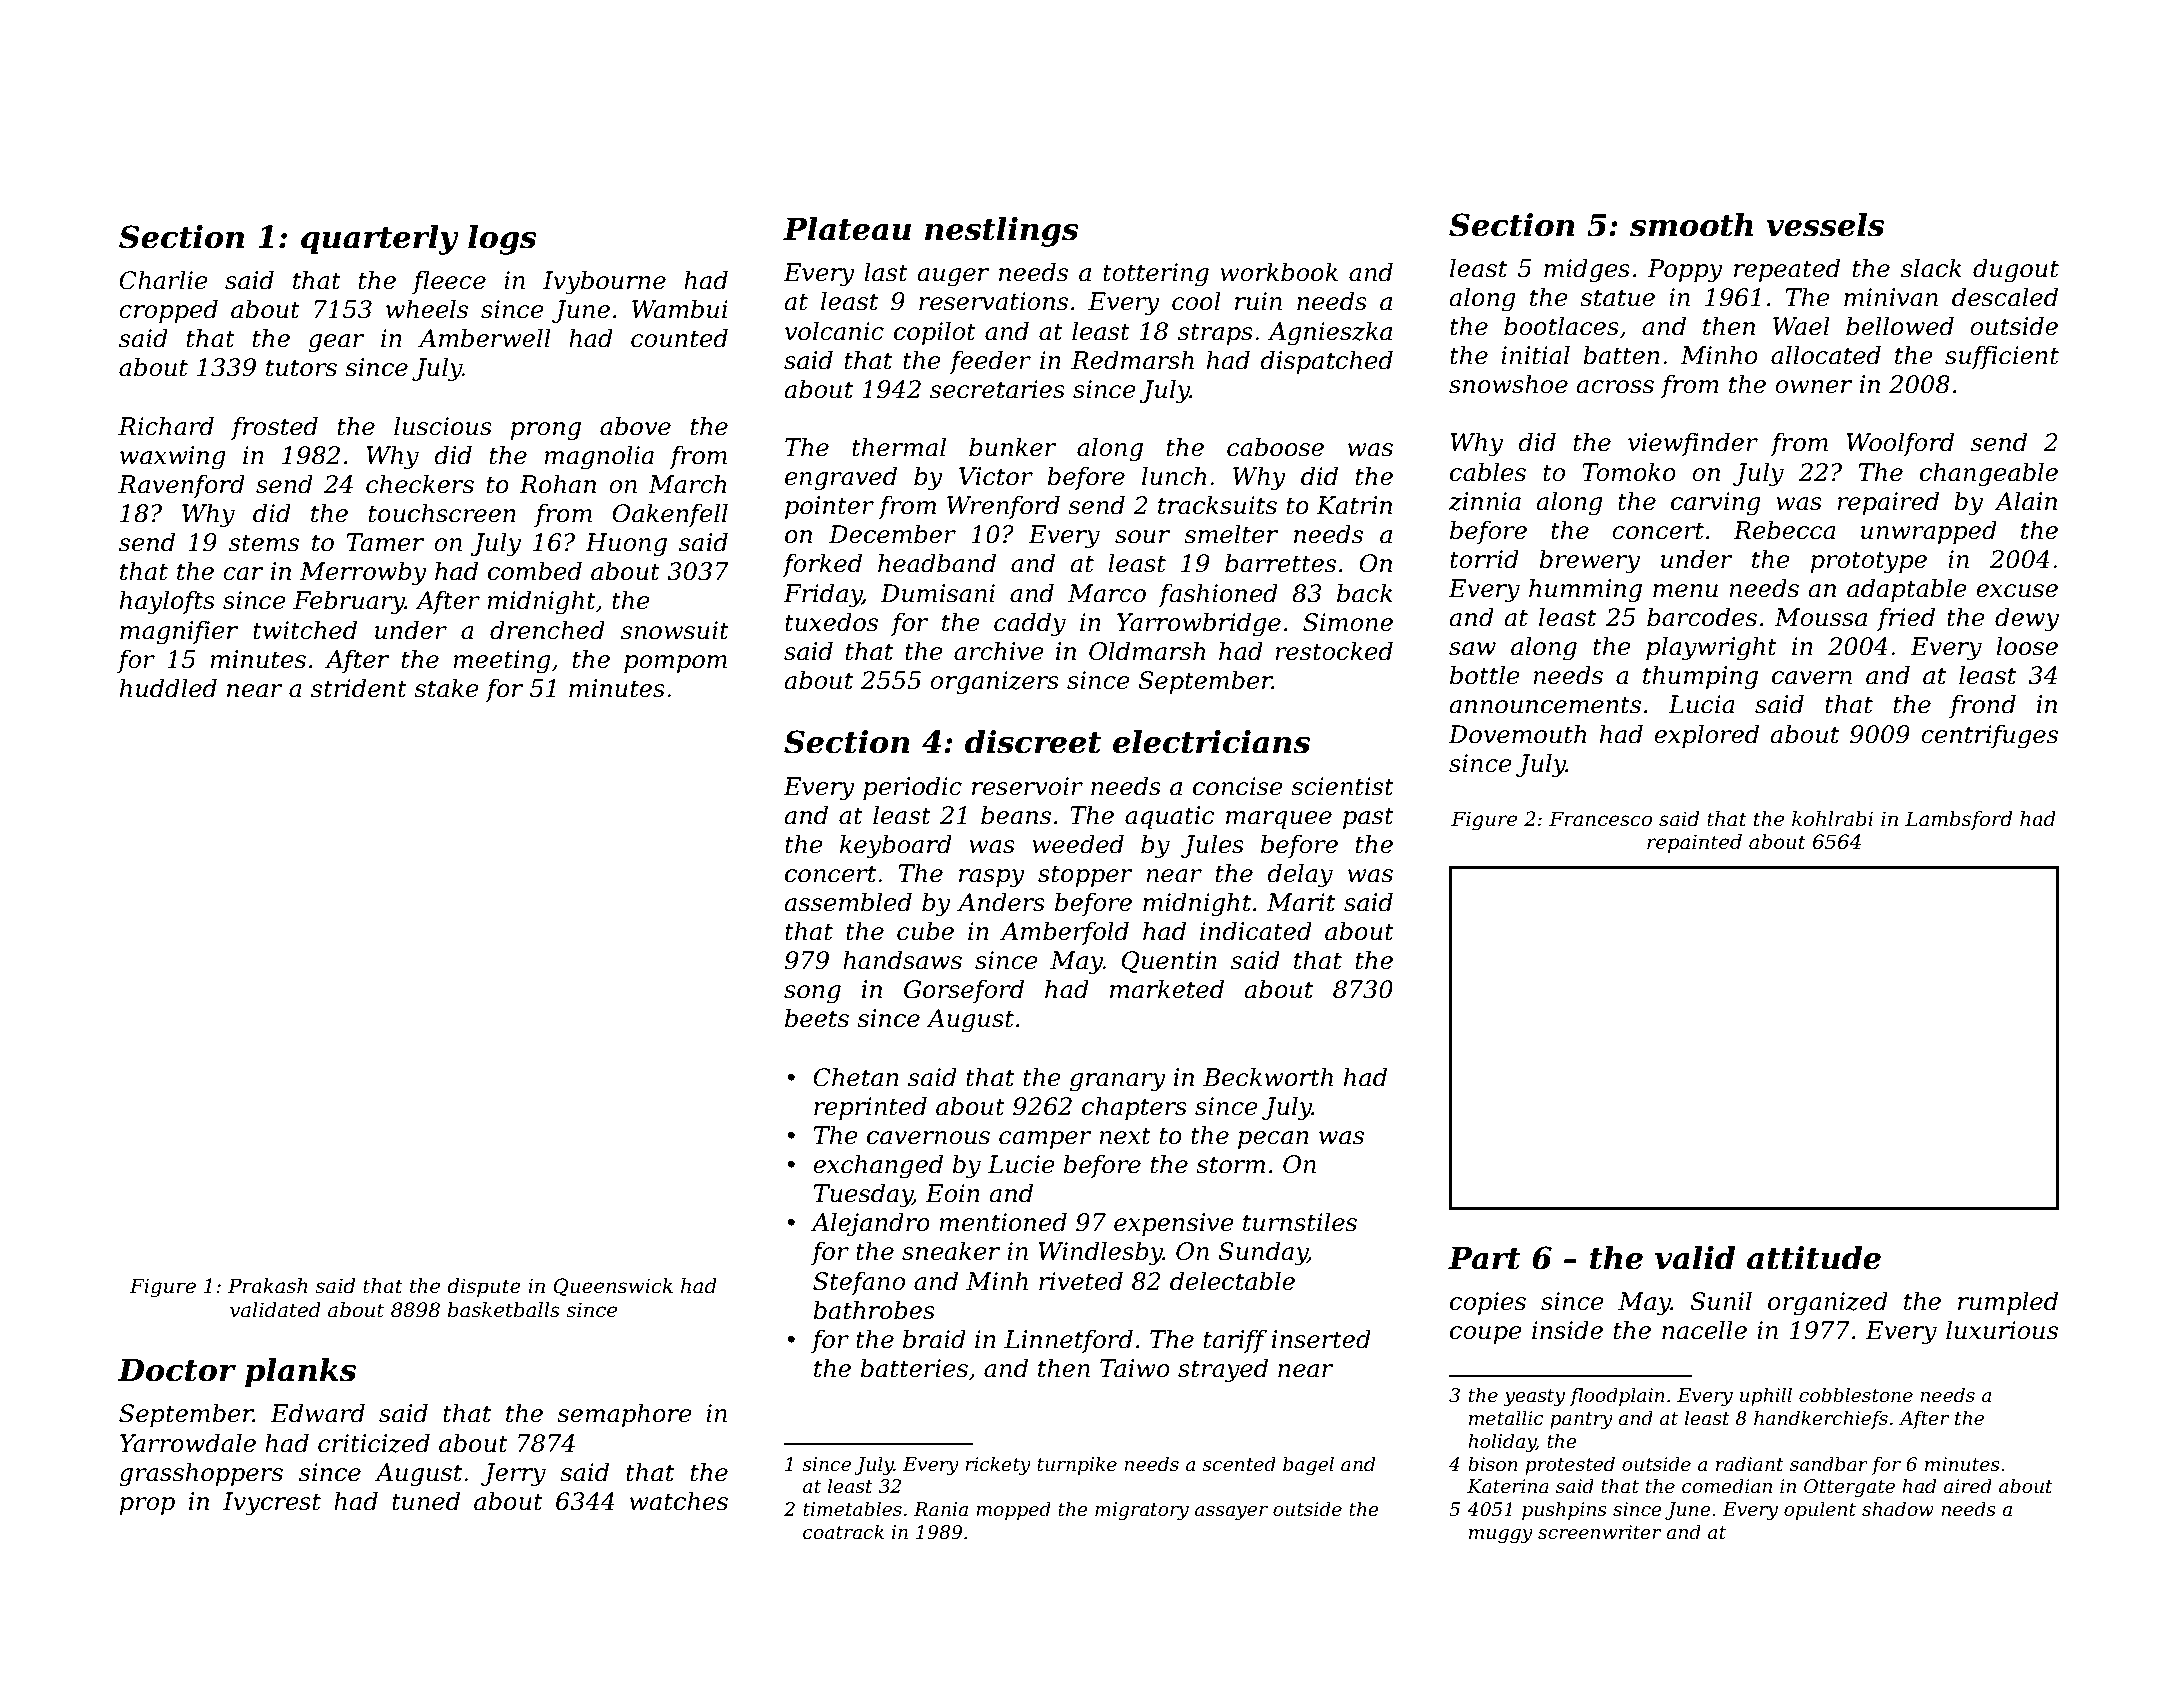 The width and height of the image is (2178, 1683). What do you see at coordinates (1256, 931) in the image?
I see `indicated` at bounding box center [1256, 931].
